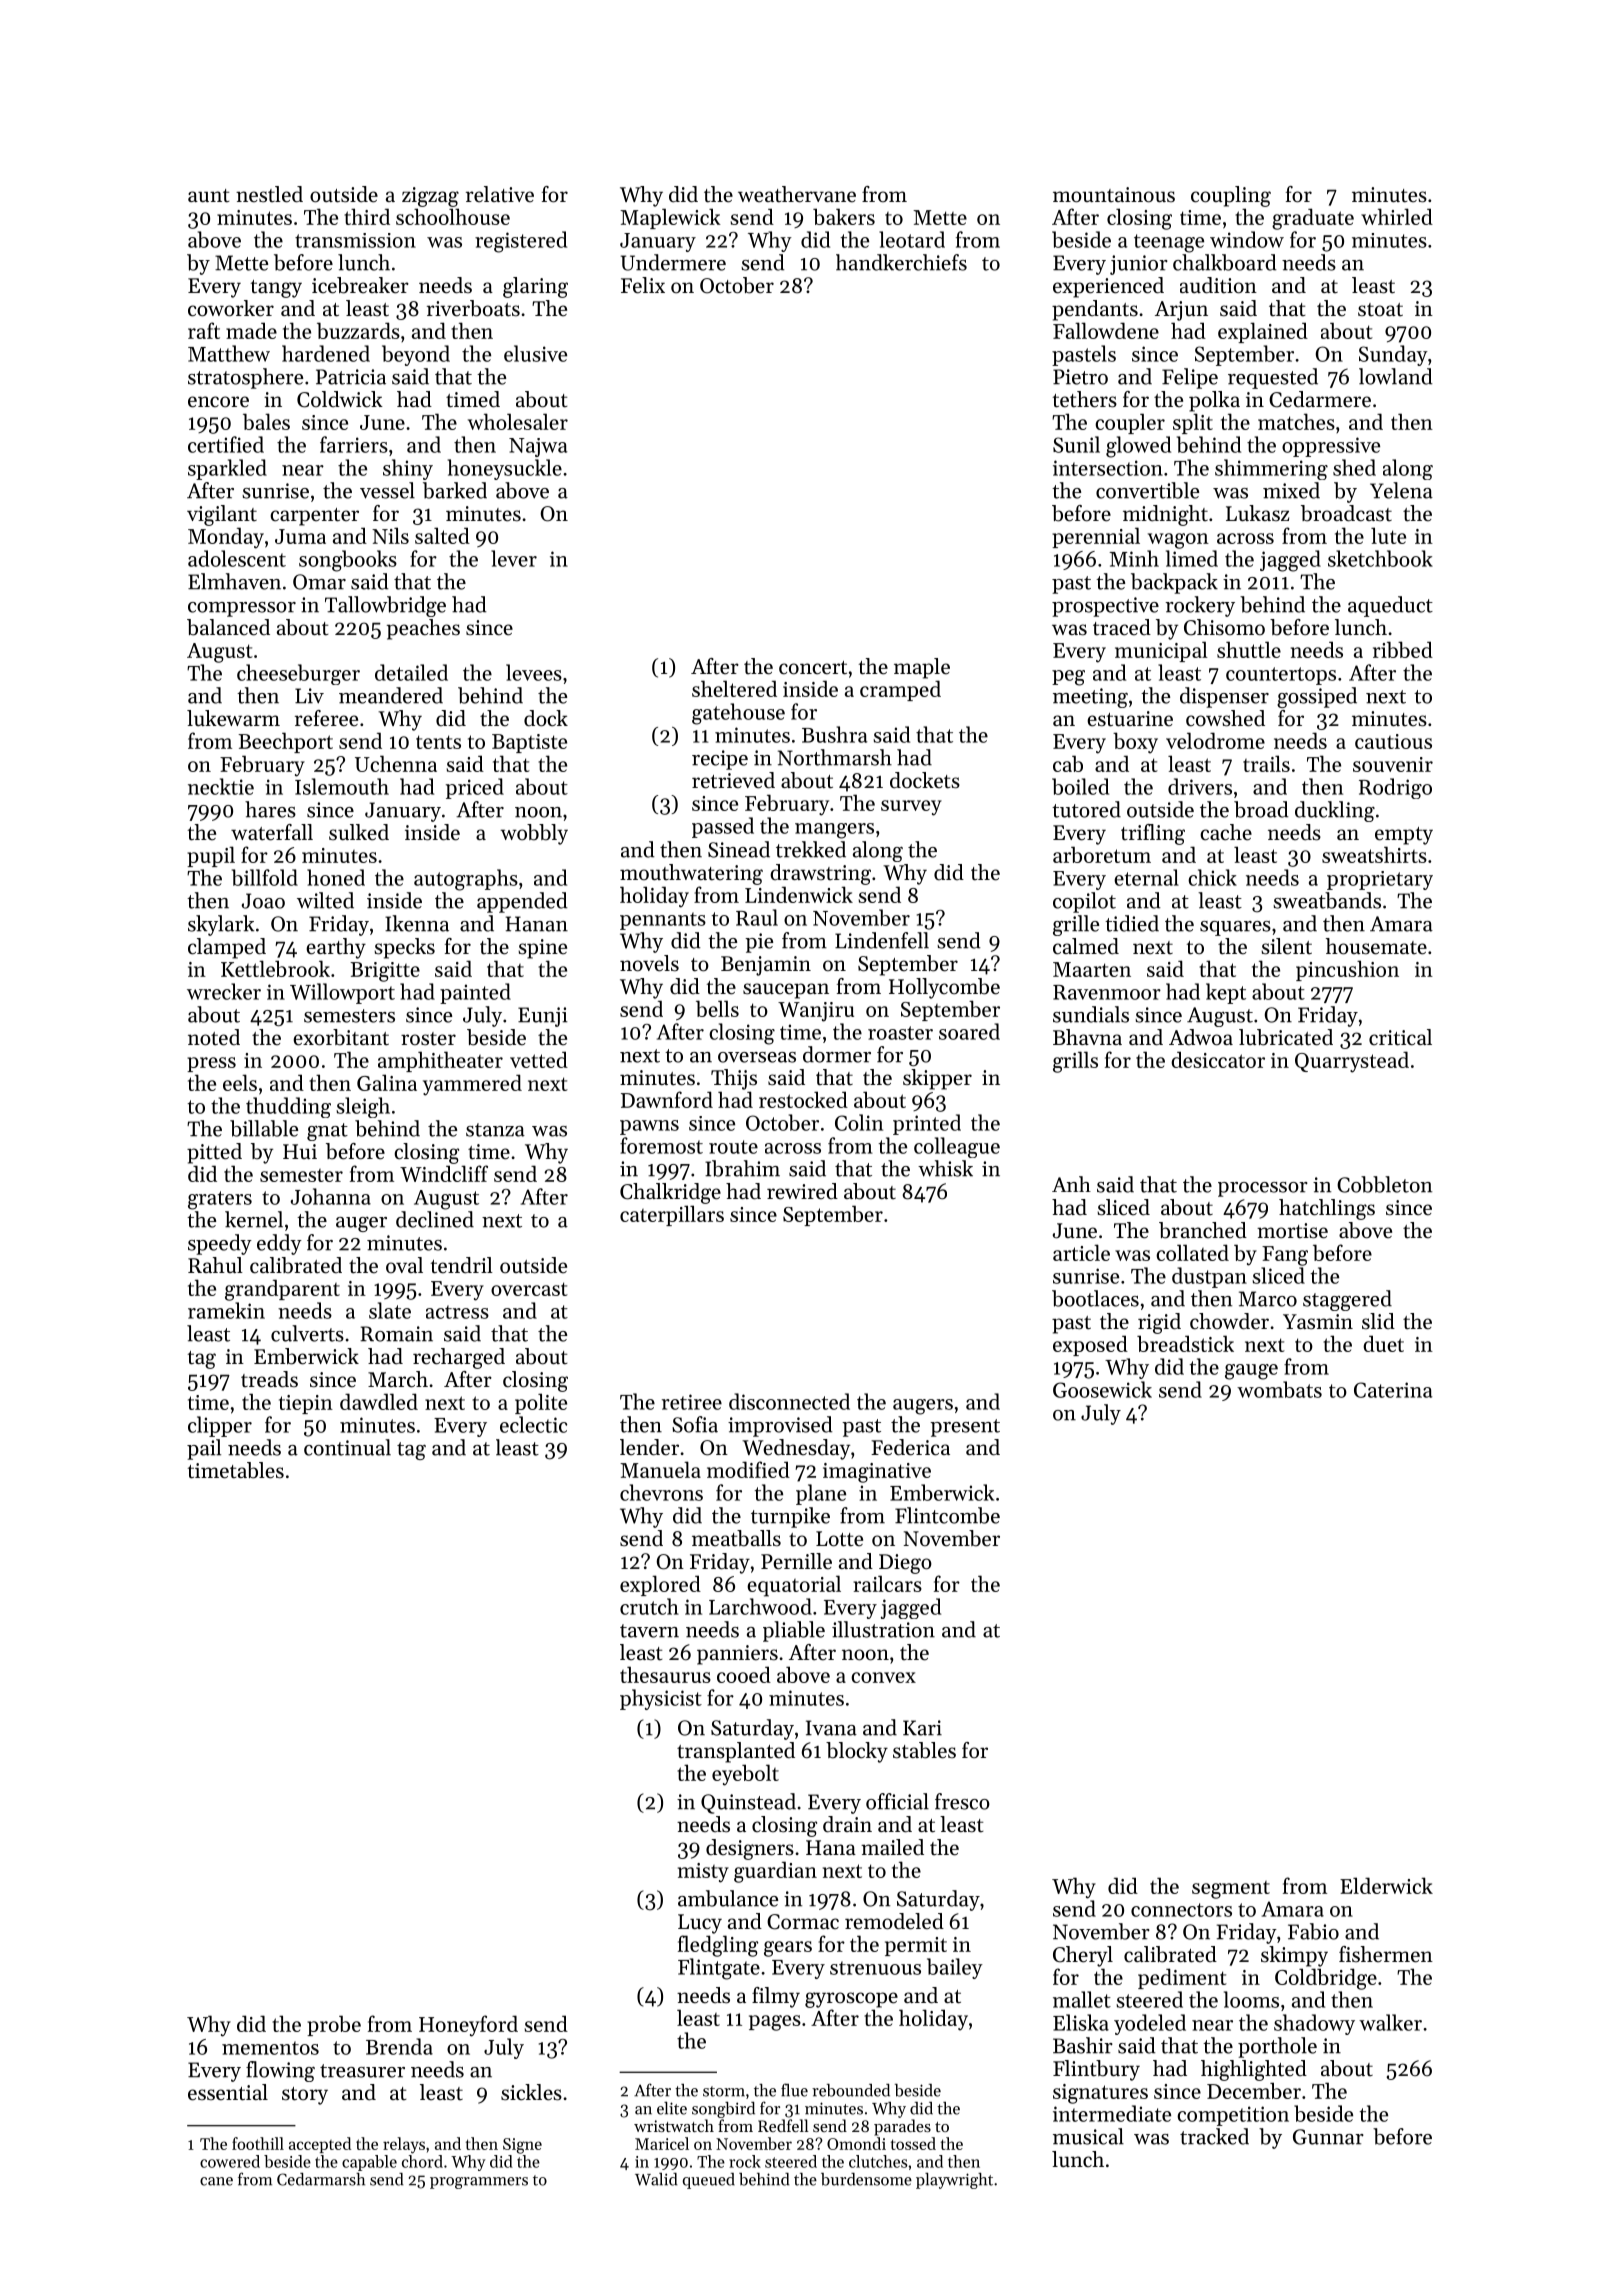 The width and height of the screenshot is (1620, 2292). I want to click on peg, so click(1068, 678).
